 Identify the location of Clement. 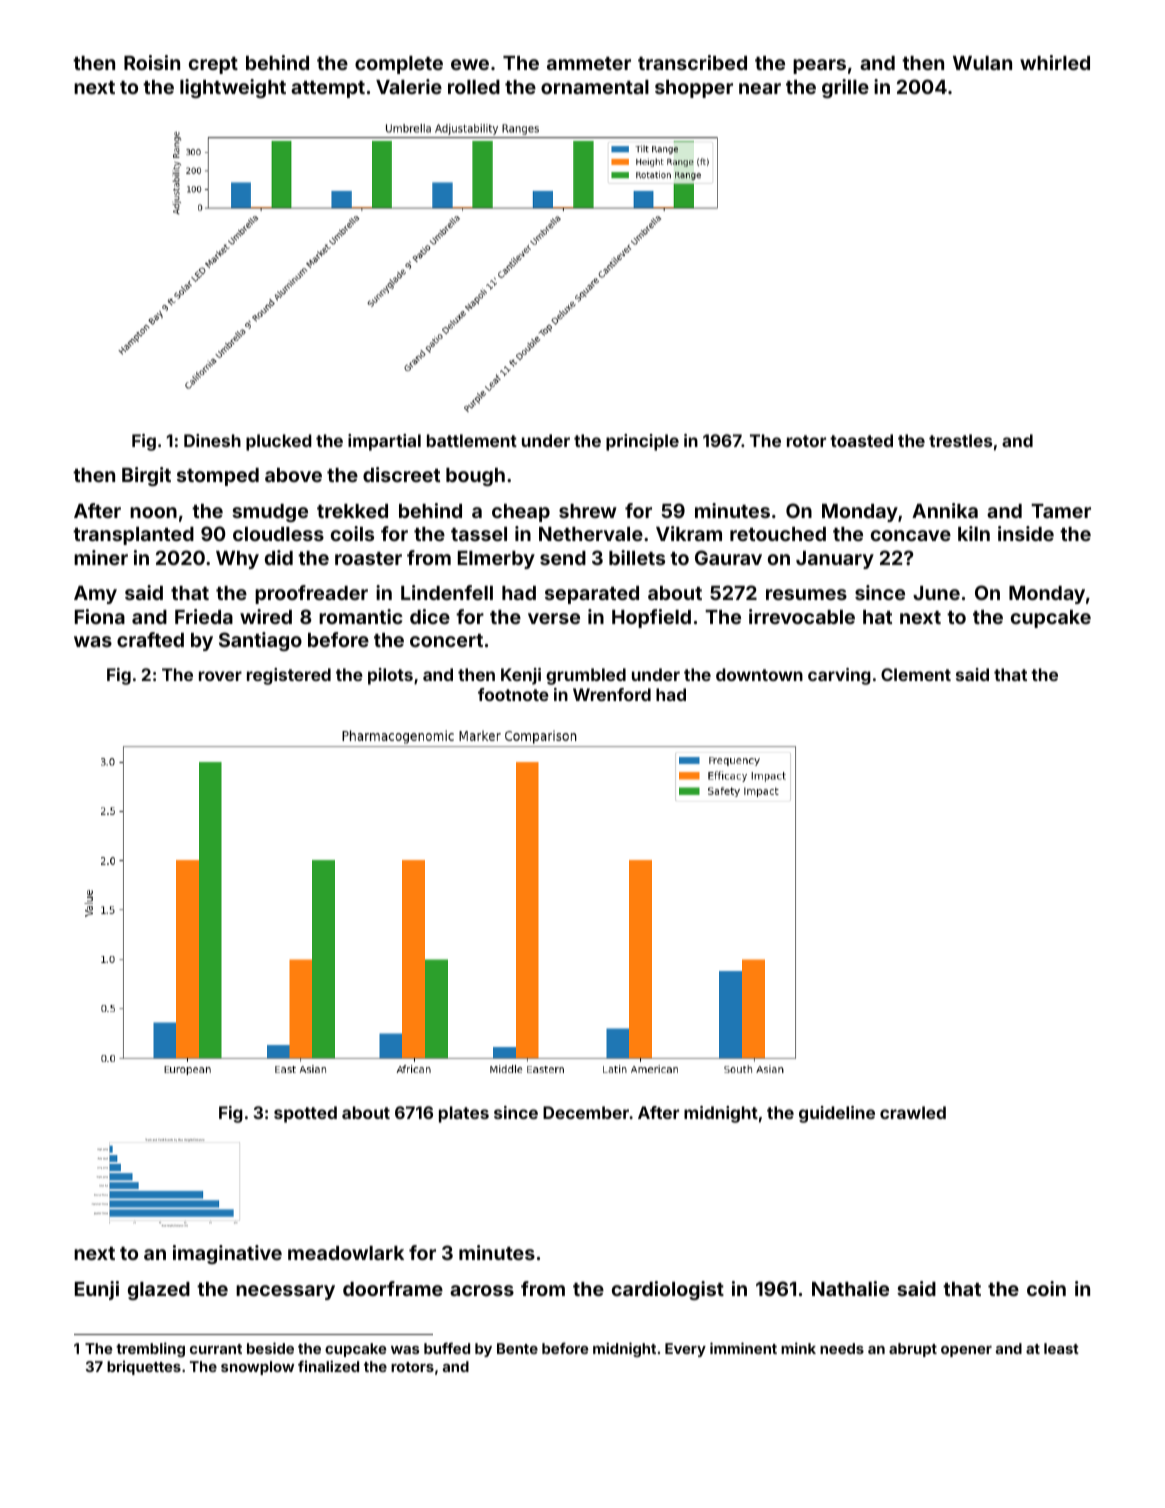
(916, 674).
